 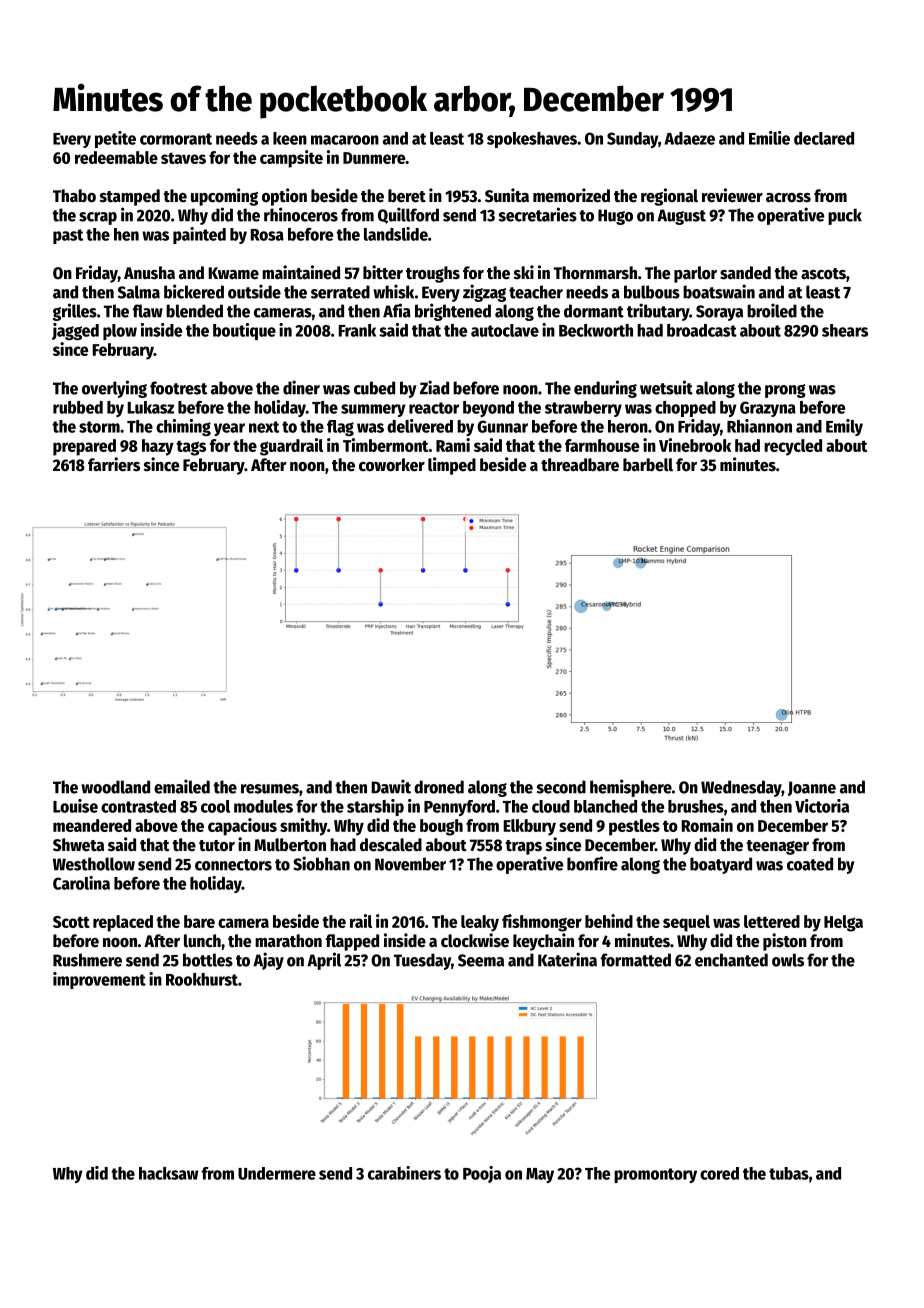 I want to click on farriers, so click(x=114, y=464).
